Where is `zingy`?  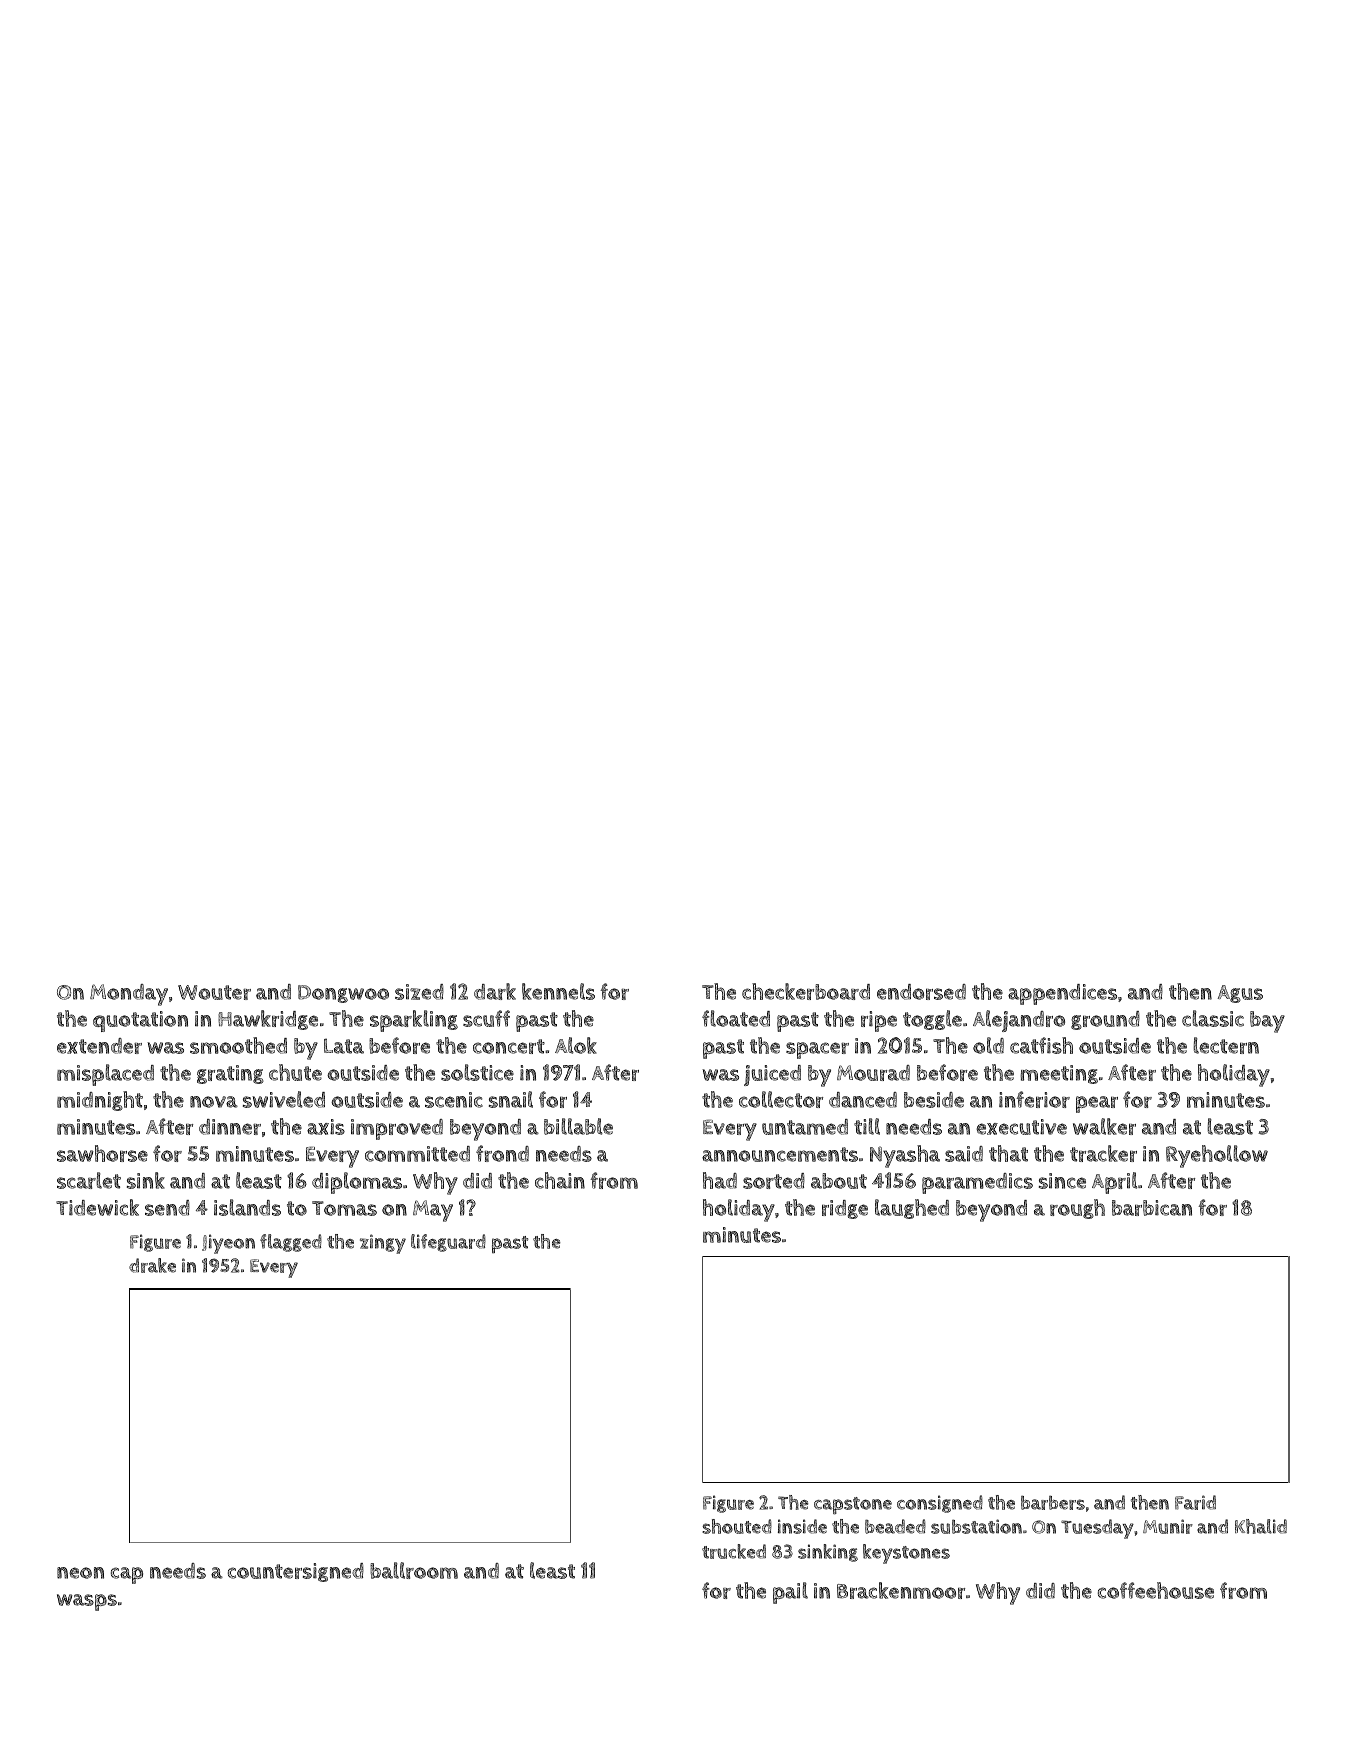
zingy is located at coordinates (383, 1244).
